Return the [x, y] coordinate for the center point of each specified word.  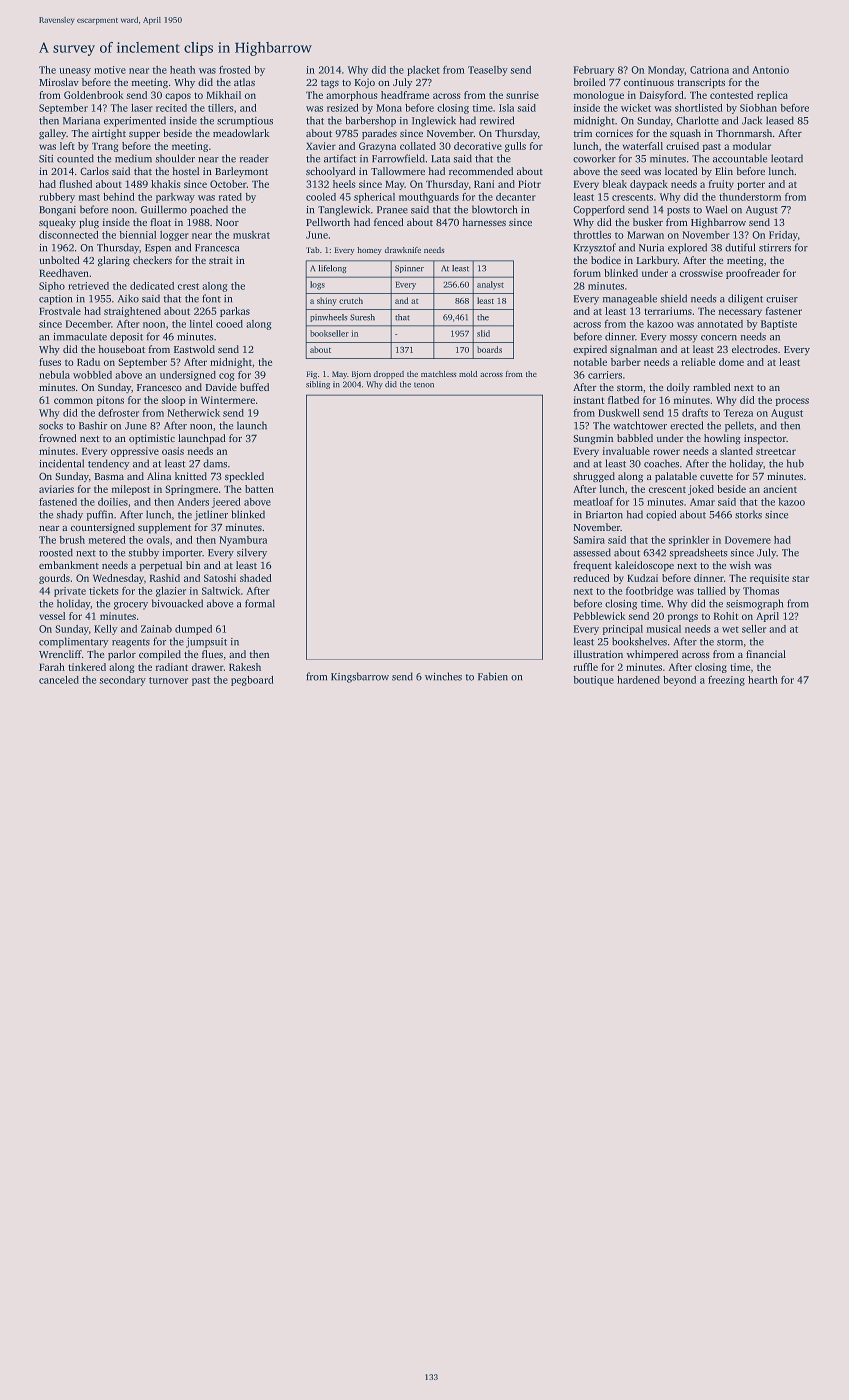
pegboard [252, 681]
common [73, 401]
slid [483, 333]
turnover [168, 680]
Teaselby [488, 71]
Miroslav [59, 82]
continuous [648, 82]
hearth [763, 680]
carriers [605, 375]
